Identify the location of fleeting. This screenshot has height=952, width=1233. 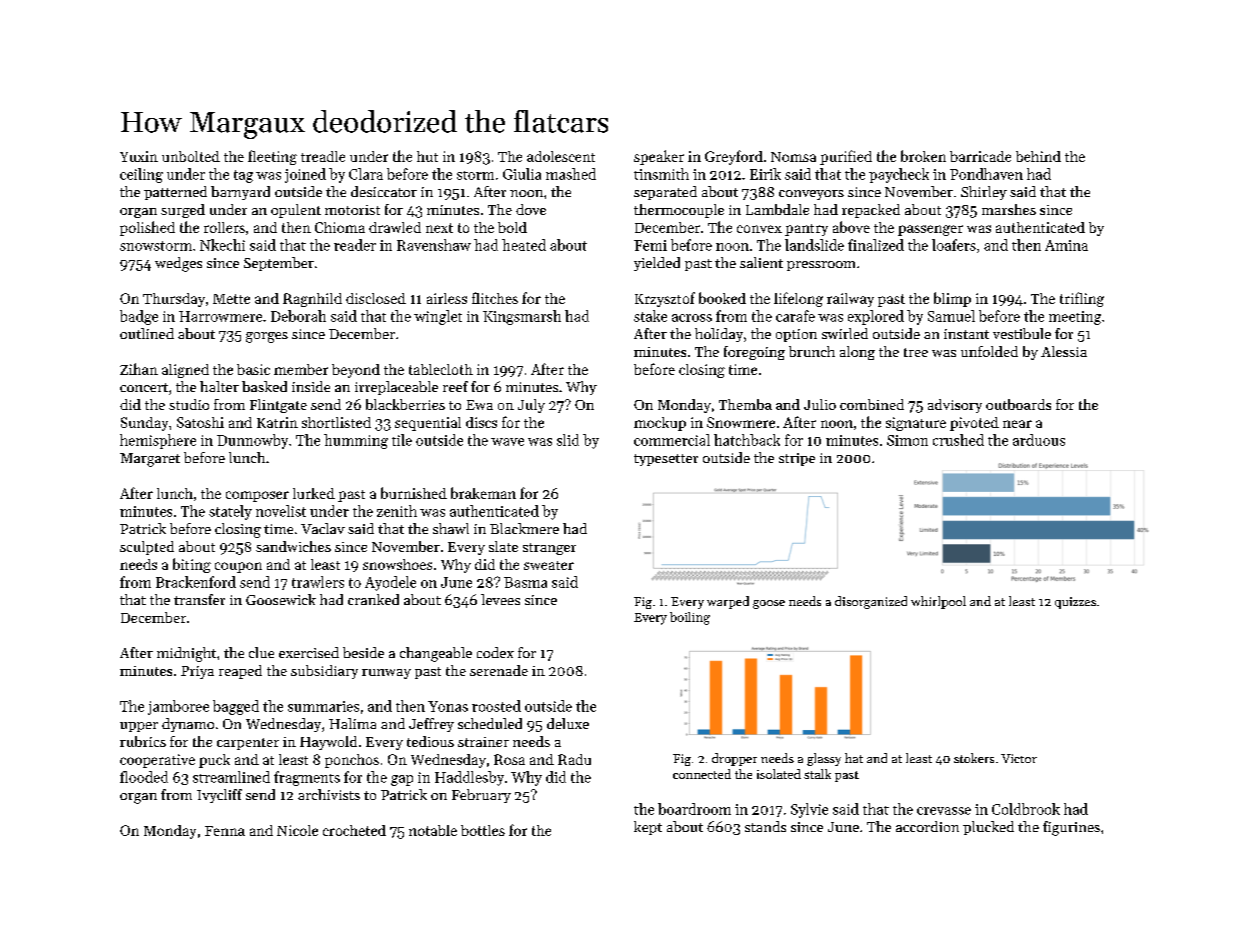
(272, 157).
